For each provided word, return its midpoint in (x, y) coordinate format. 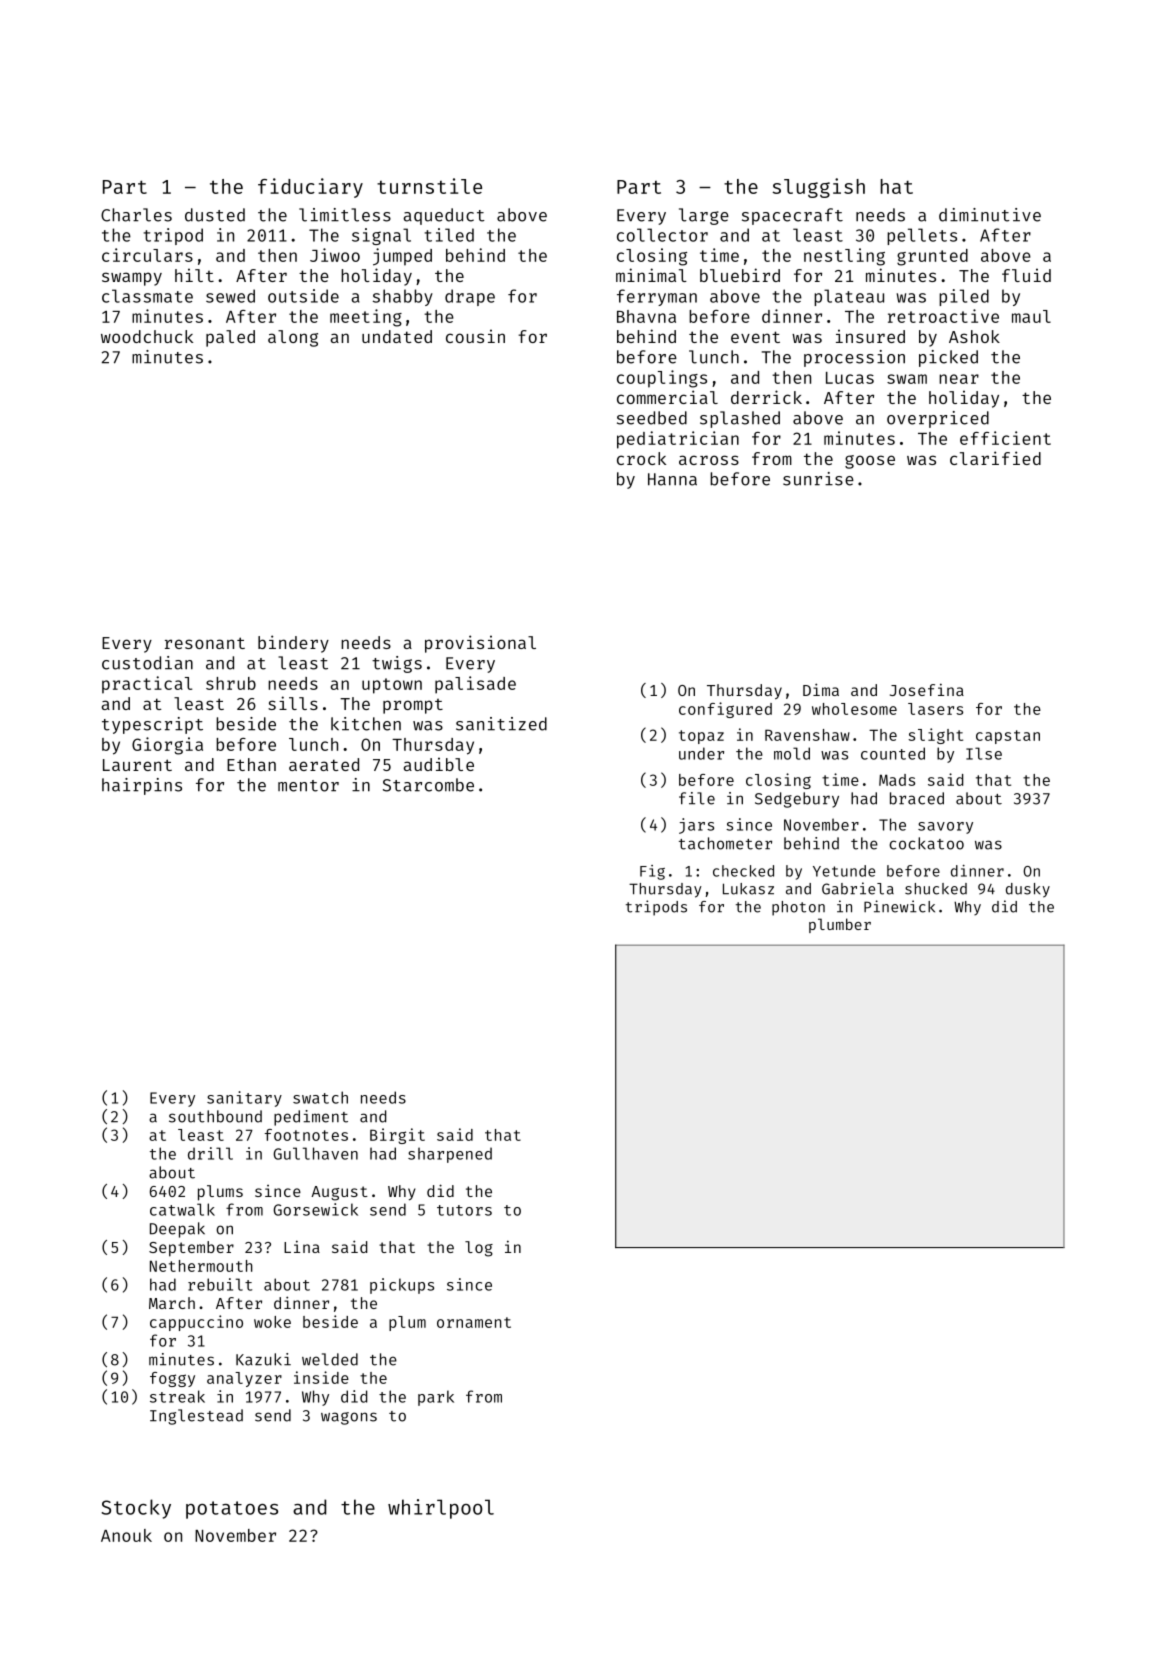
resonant (205, 643)
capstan (1008, 737)
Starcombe (428, 785)
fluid (1026, 275)
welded (330, 1359)
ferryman (657, 297)
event (755, 337)
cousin (475, 336)
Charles (136, 215)
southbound (215, 1116)
